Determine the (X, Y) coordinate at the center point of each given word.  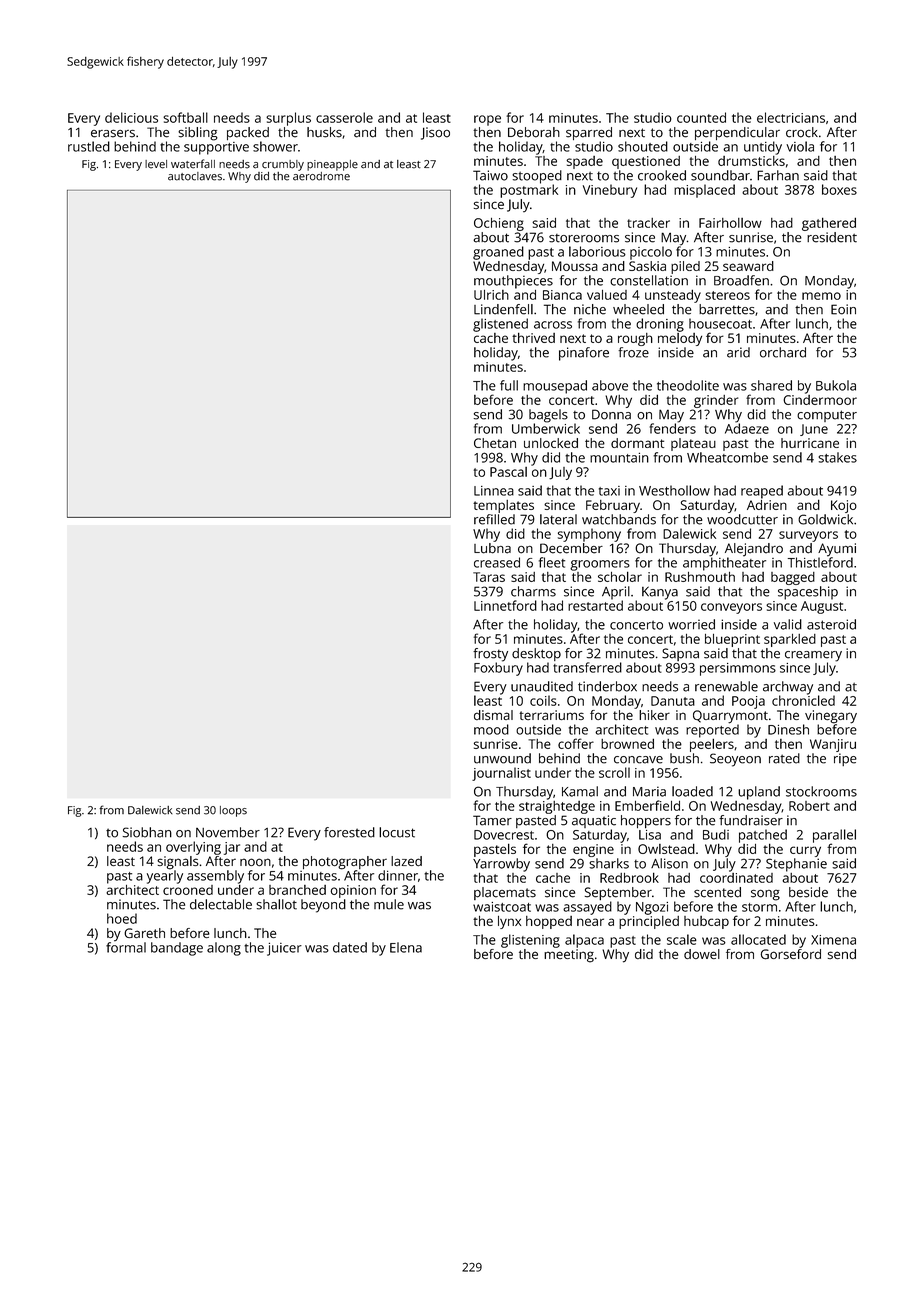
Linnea (494, 491)
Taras (489, 577)
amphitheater (724, 564)
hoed (122, 918)
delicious (131, 117)
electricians (791, 117)
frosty (490, 655)
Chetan (495, 443)
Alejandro (754, 550)
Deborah (534, 132)
